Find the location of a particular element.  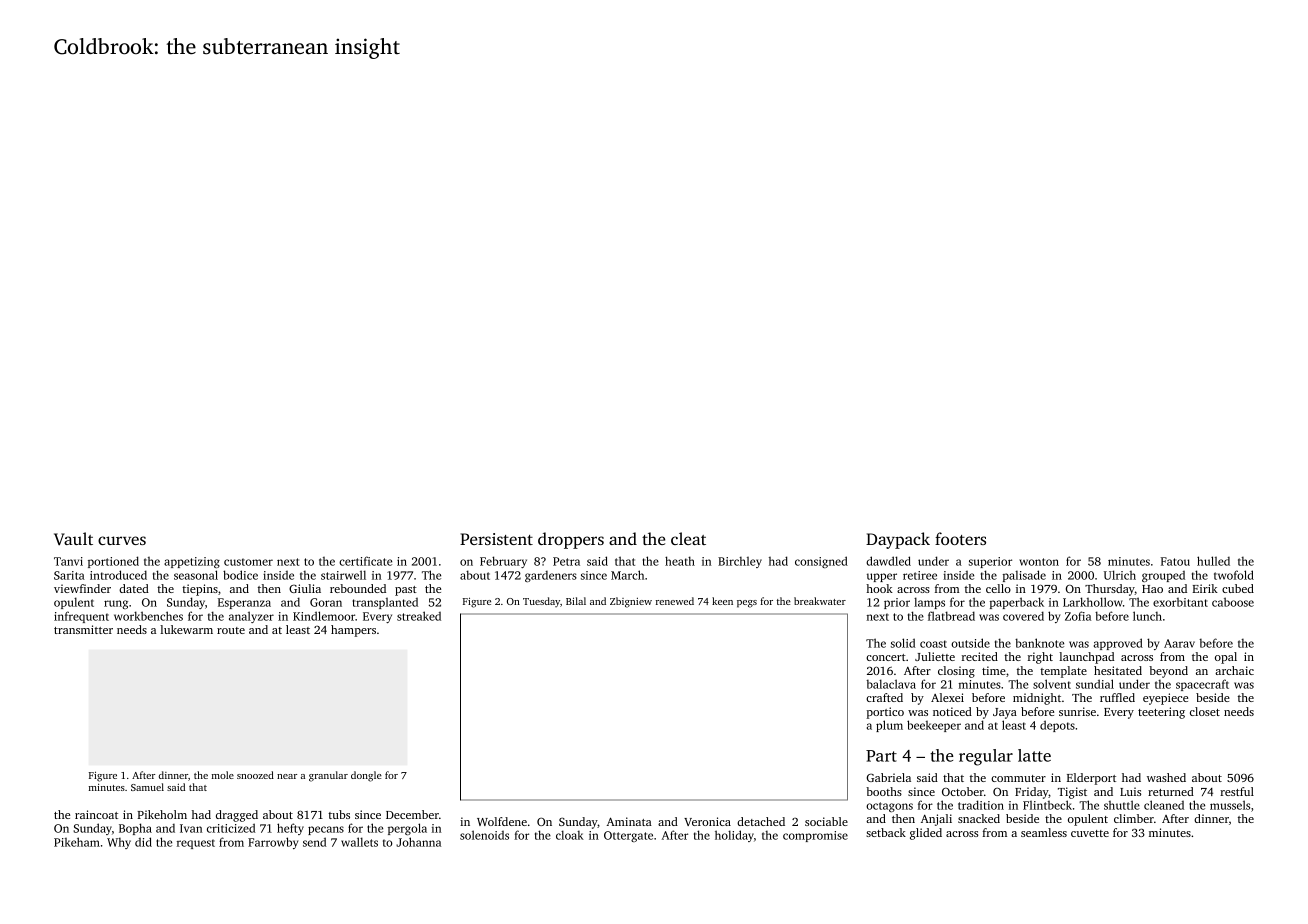

concert is located at coordinates (886, 657).
